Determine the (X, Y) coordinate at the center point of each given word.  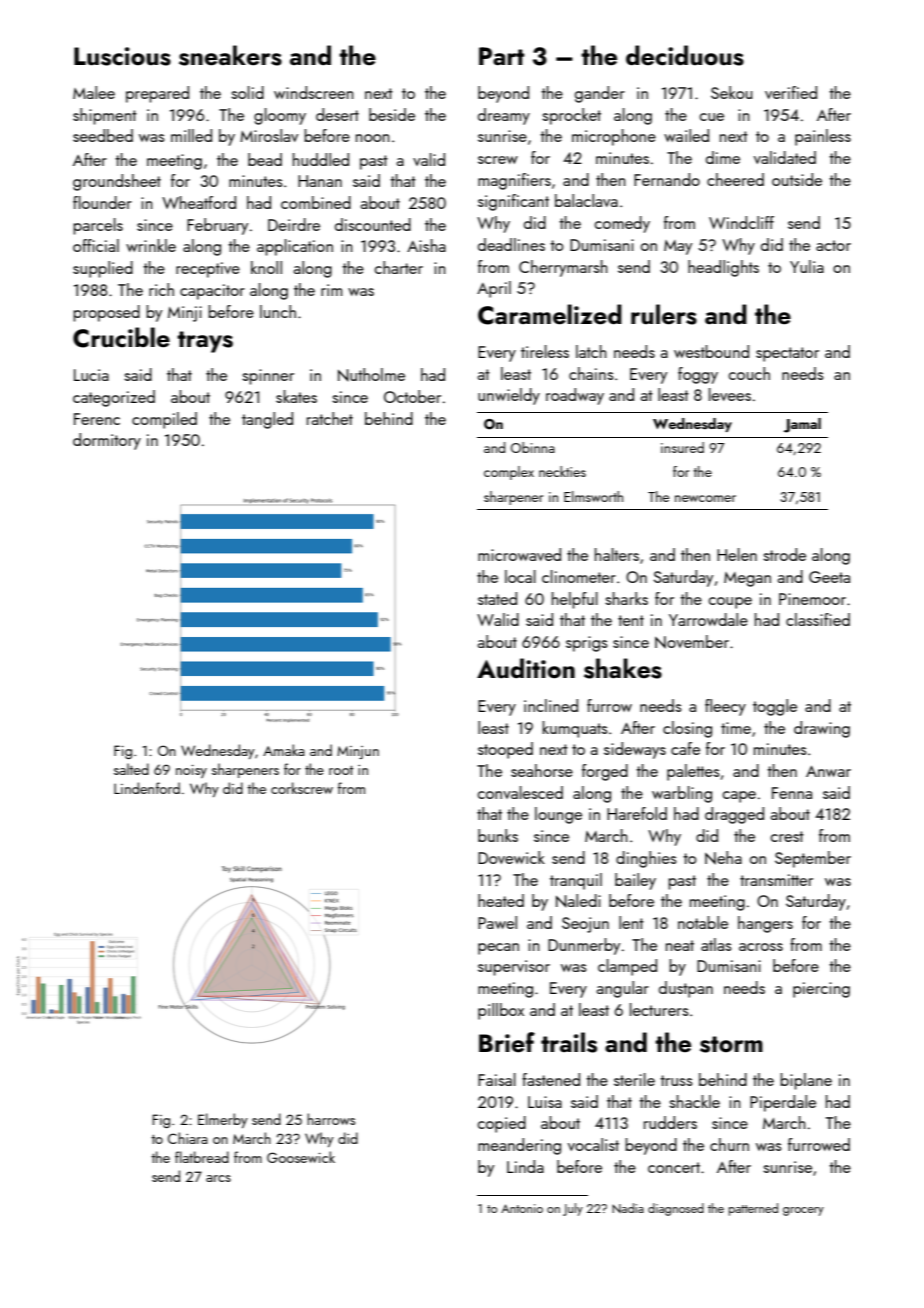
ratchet (330, 418)
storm (731, 1044)
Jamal (802, 425)
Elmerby (223, 1120)
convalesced (520, 792)
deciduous (685, 55)
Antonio (522, 1208)
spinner (268, 377)
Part (501, 56)
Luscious (122, 56)
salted (131, 769)
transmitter (776, 880)
